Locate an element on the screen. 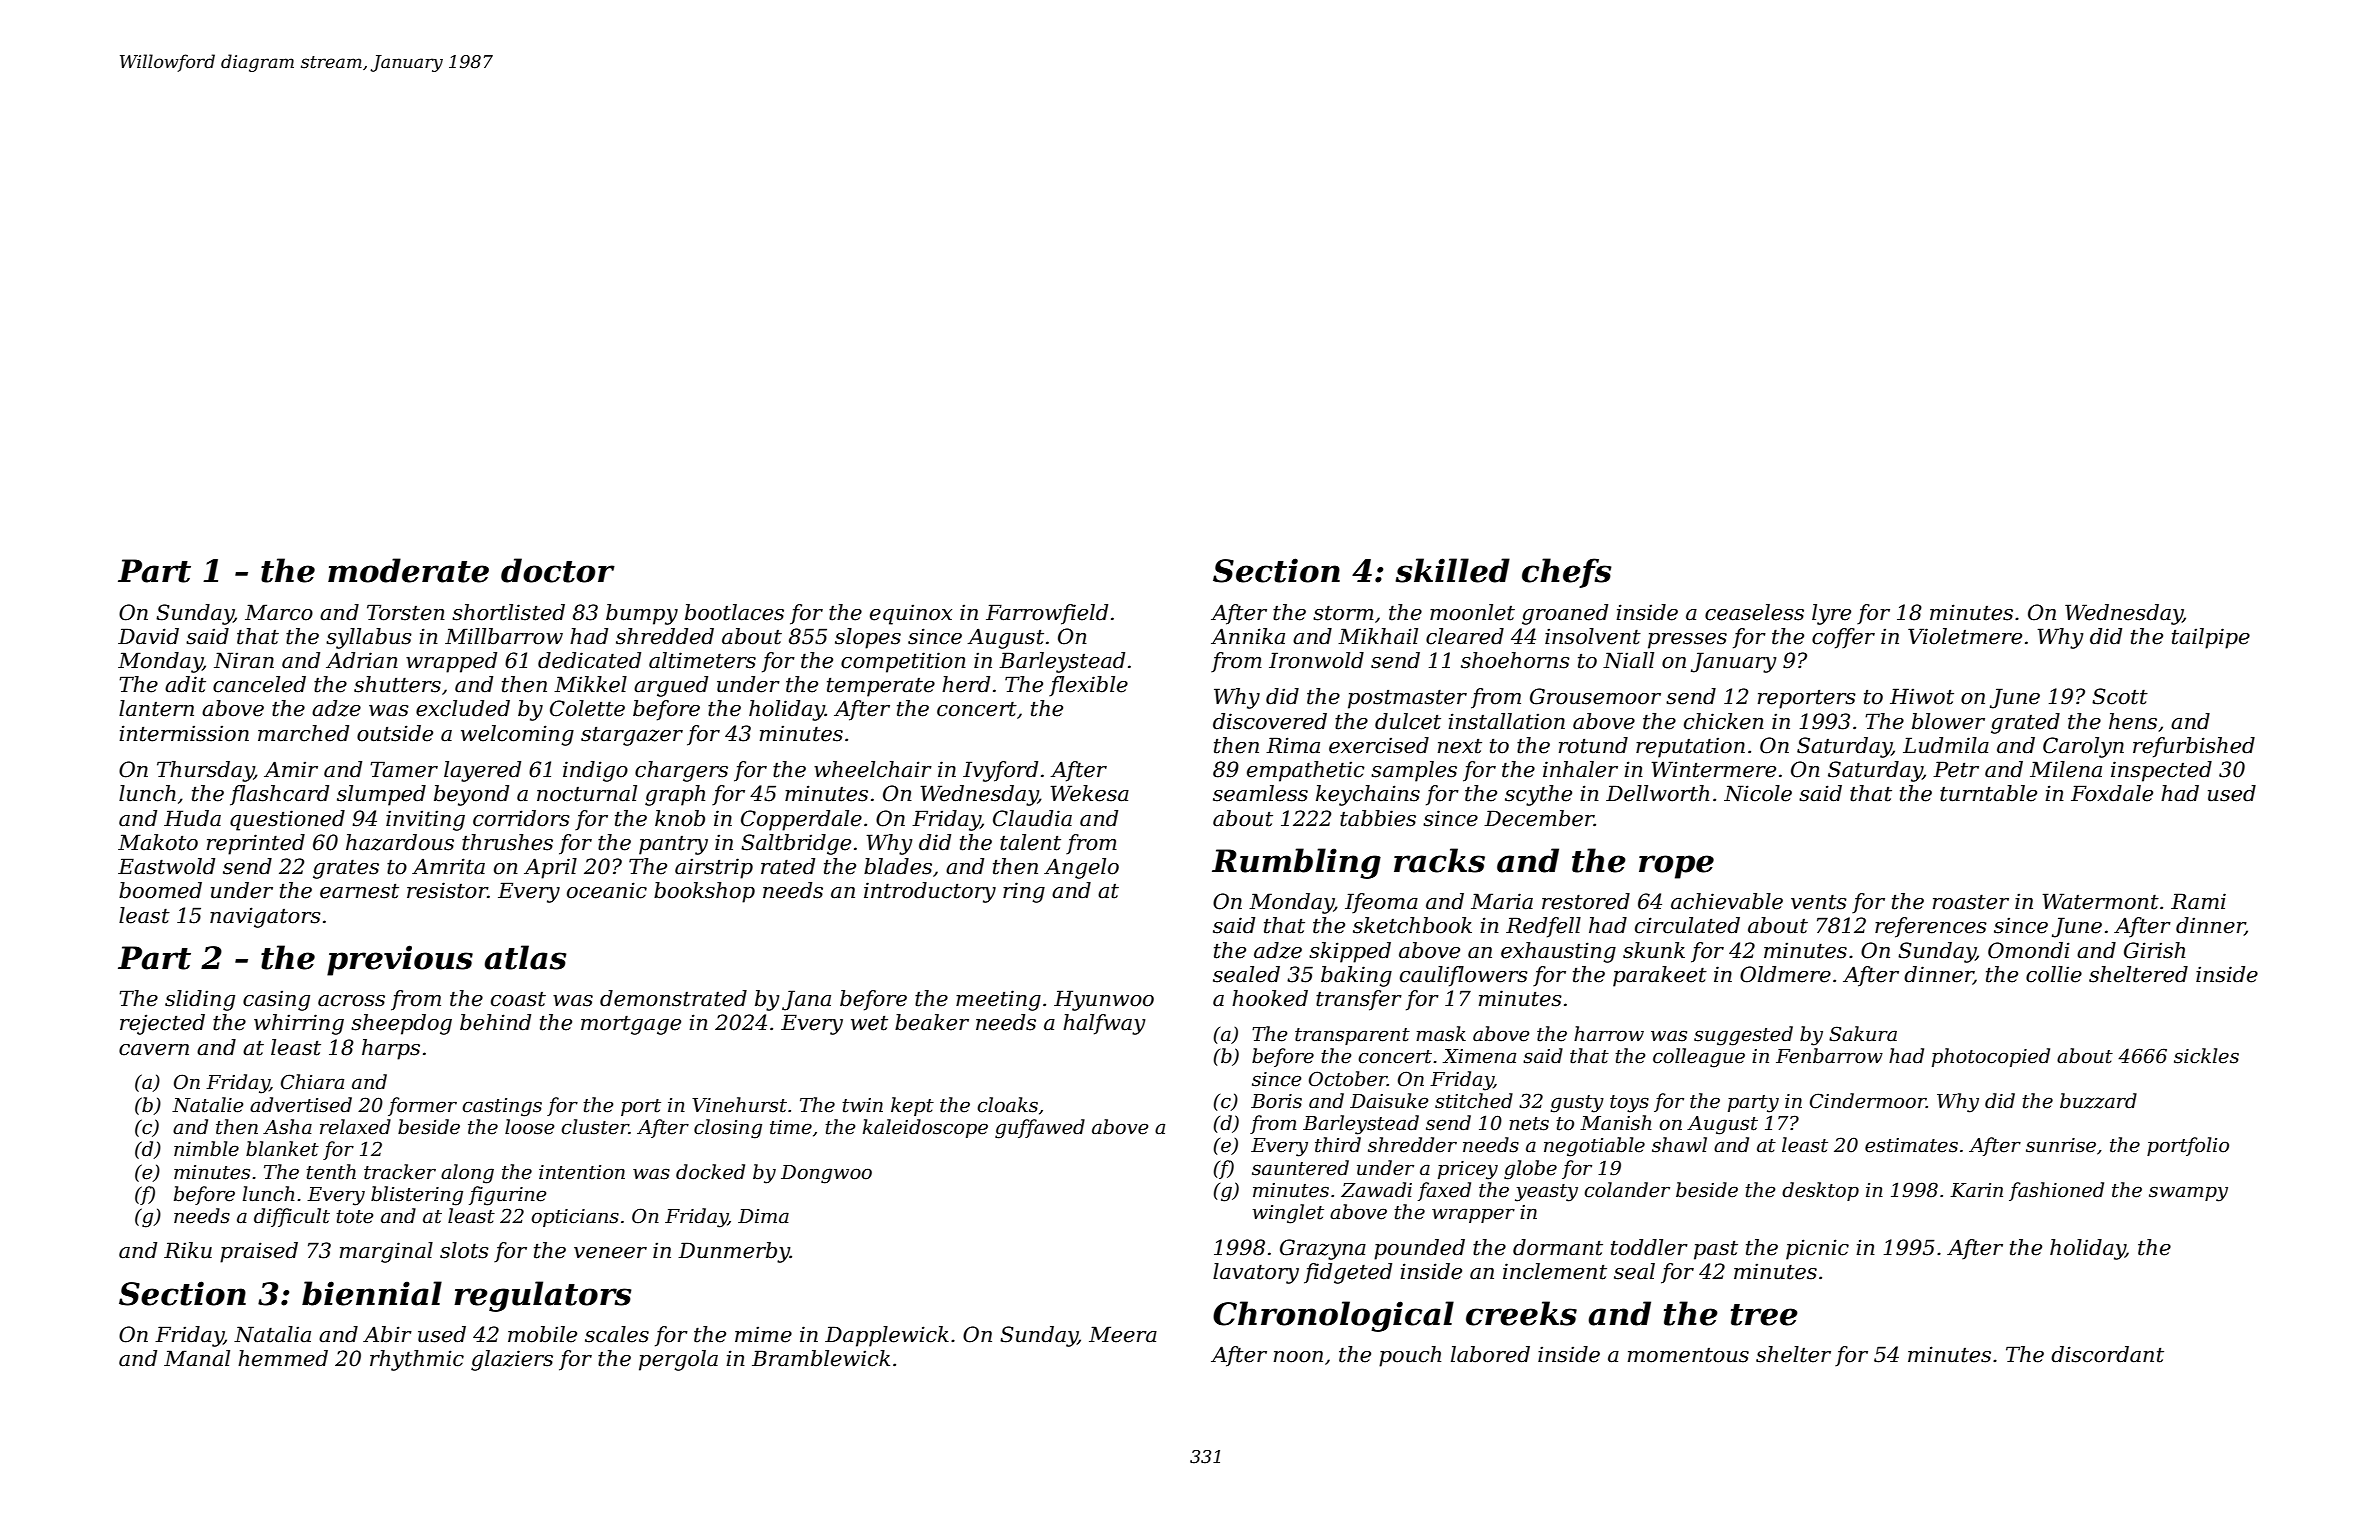  picnic is located at coordinates (1817, 1249).
